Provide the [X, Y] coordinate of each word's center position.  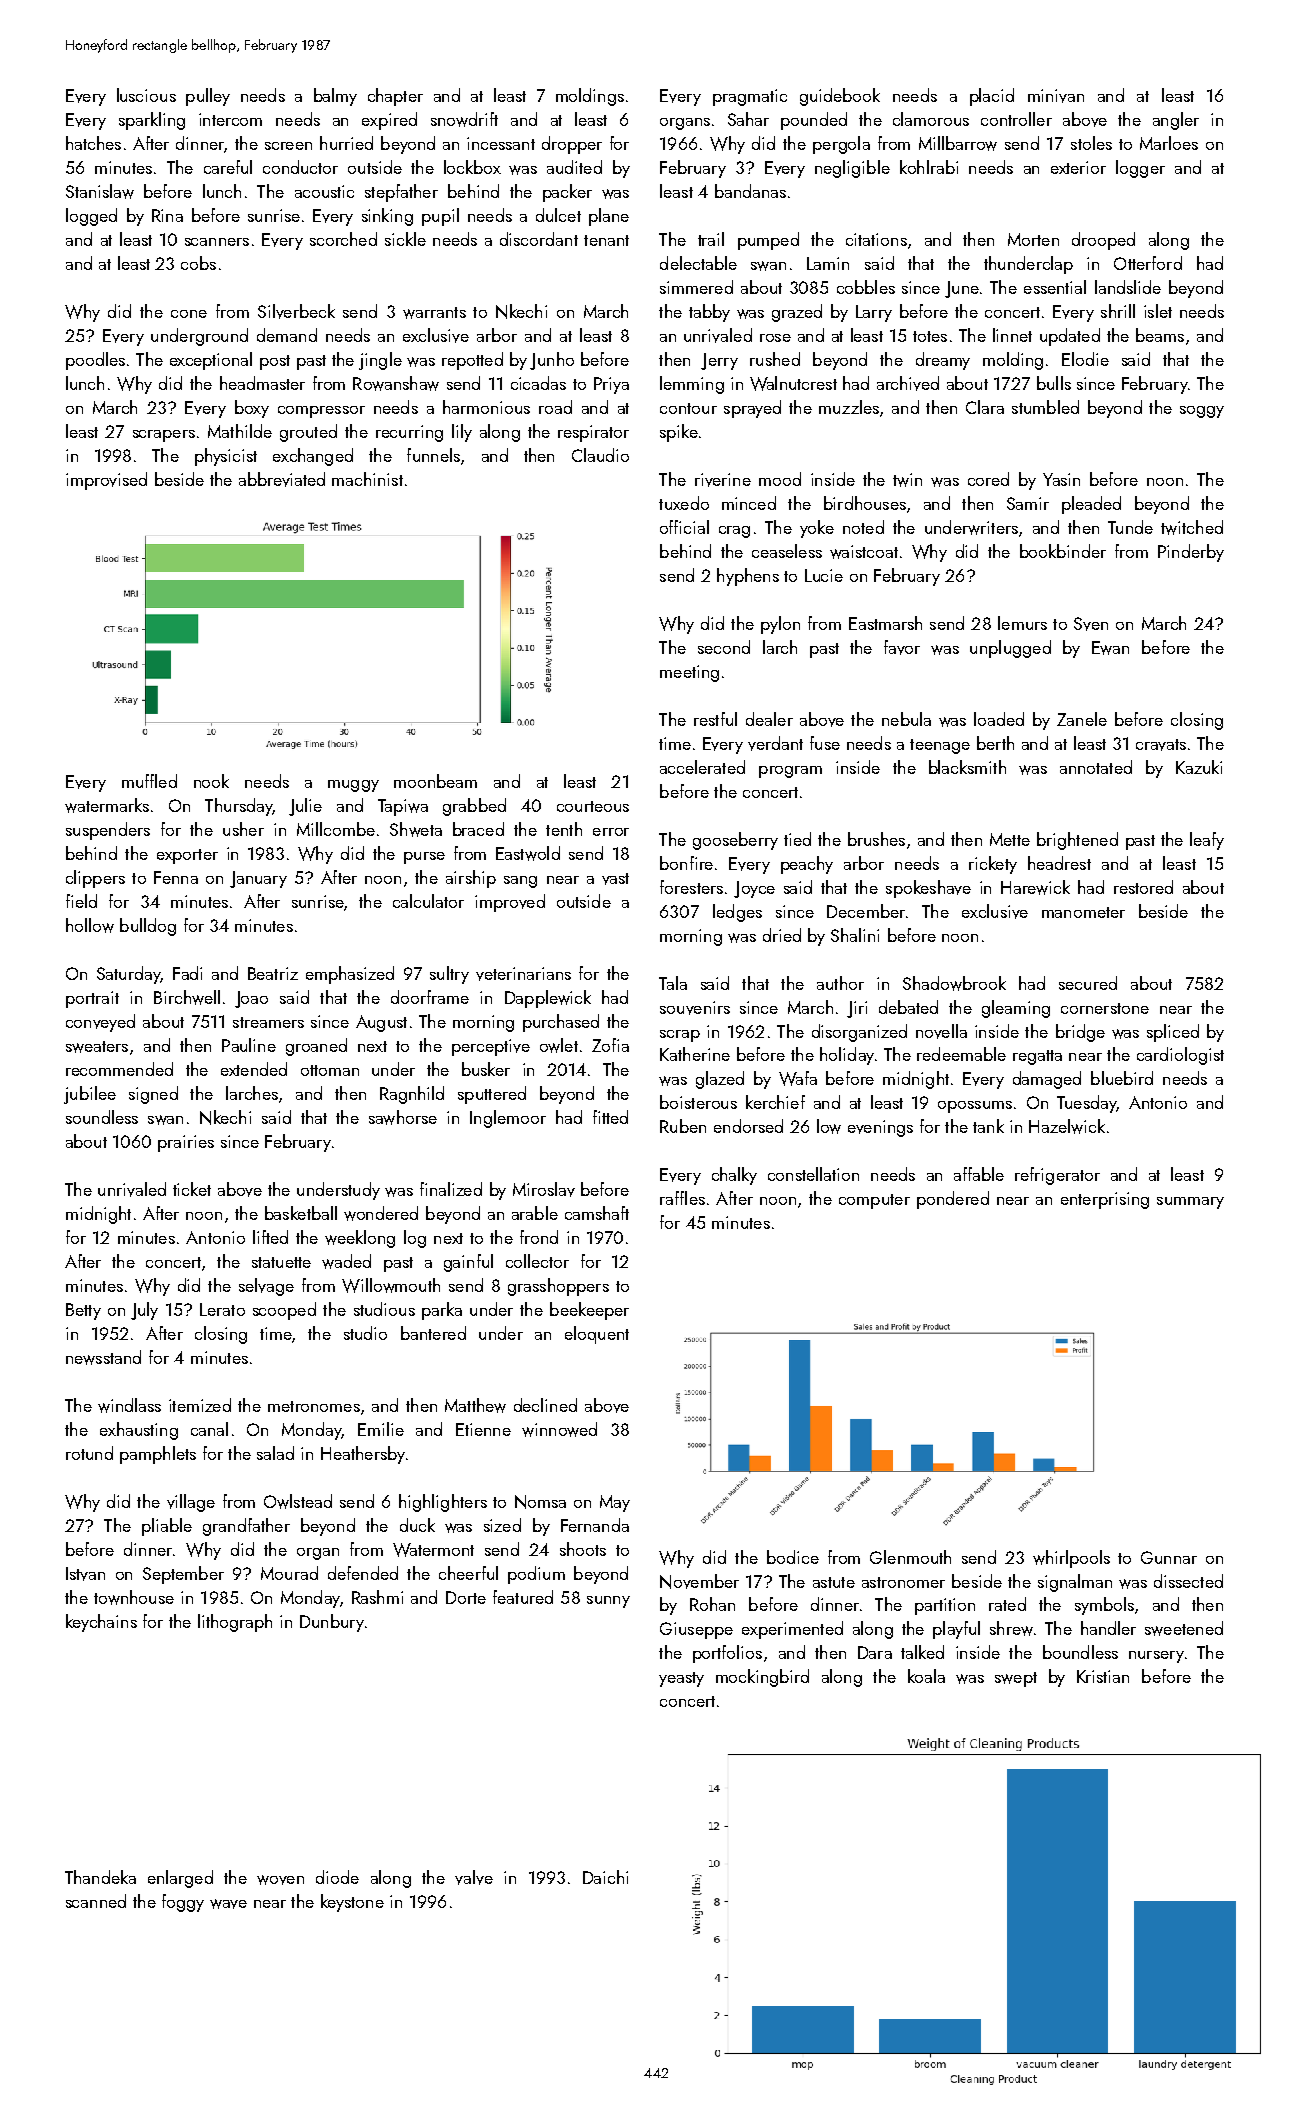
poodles [95, 361]
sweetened [1184, 1628]
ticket [192, 1189]
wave [228, 1904]
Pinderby [1191, 553]
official [684, 527]
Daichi [605, 1877]
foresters [691, 887]
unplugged [1010, 649]
